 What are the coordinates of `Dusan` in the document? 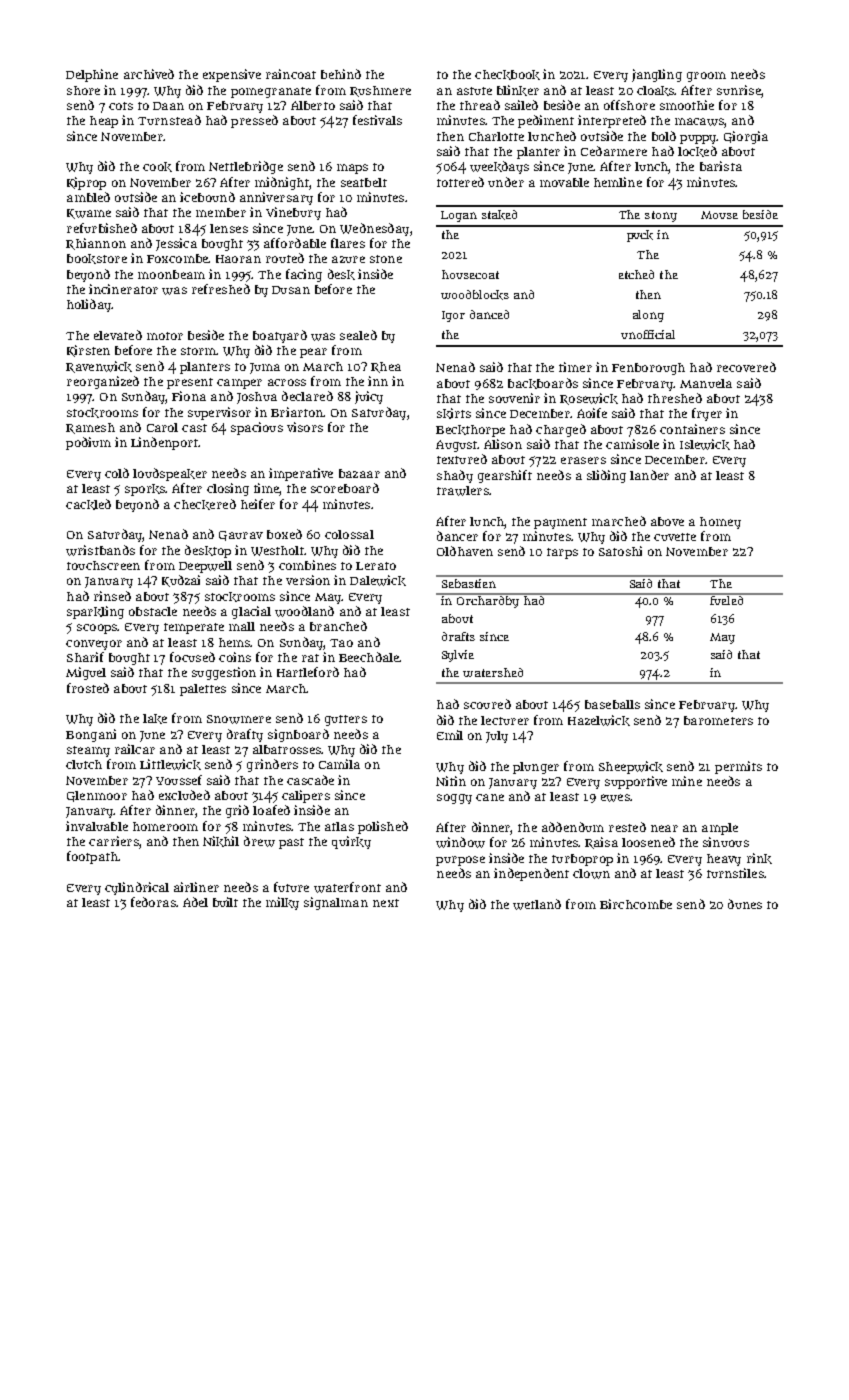 It's located at (291, 290).
